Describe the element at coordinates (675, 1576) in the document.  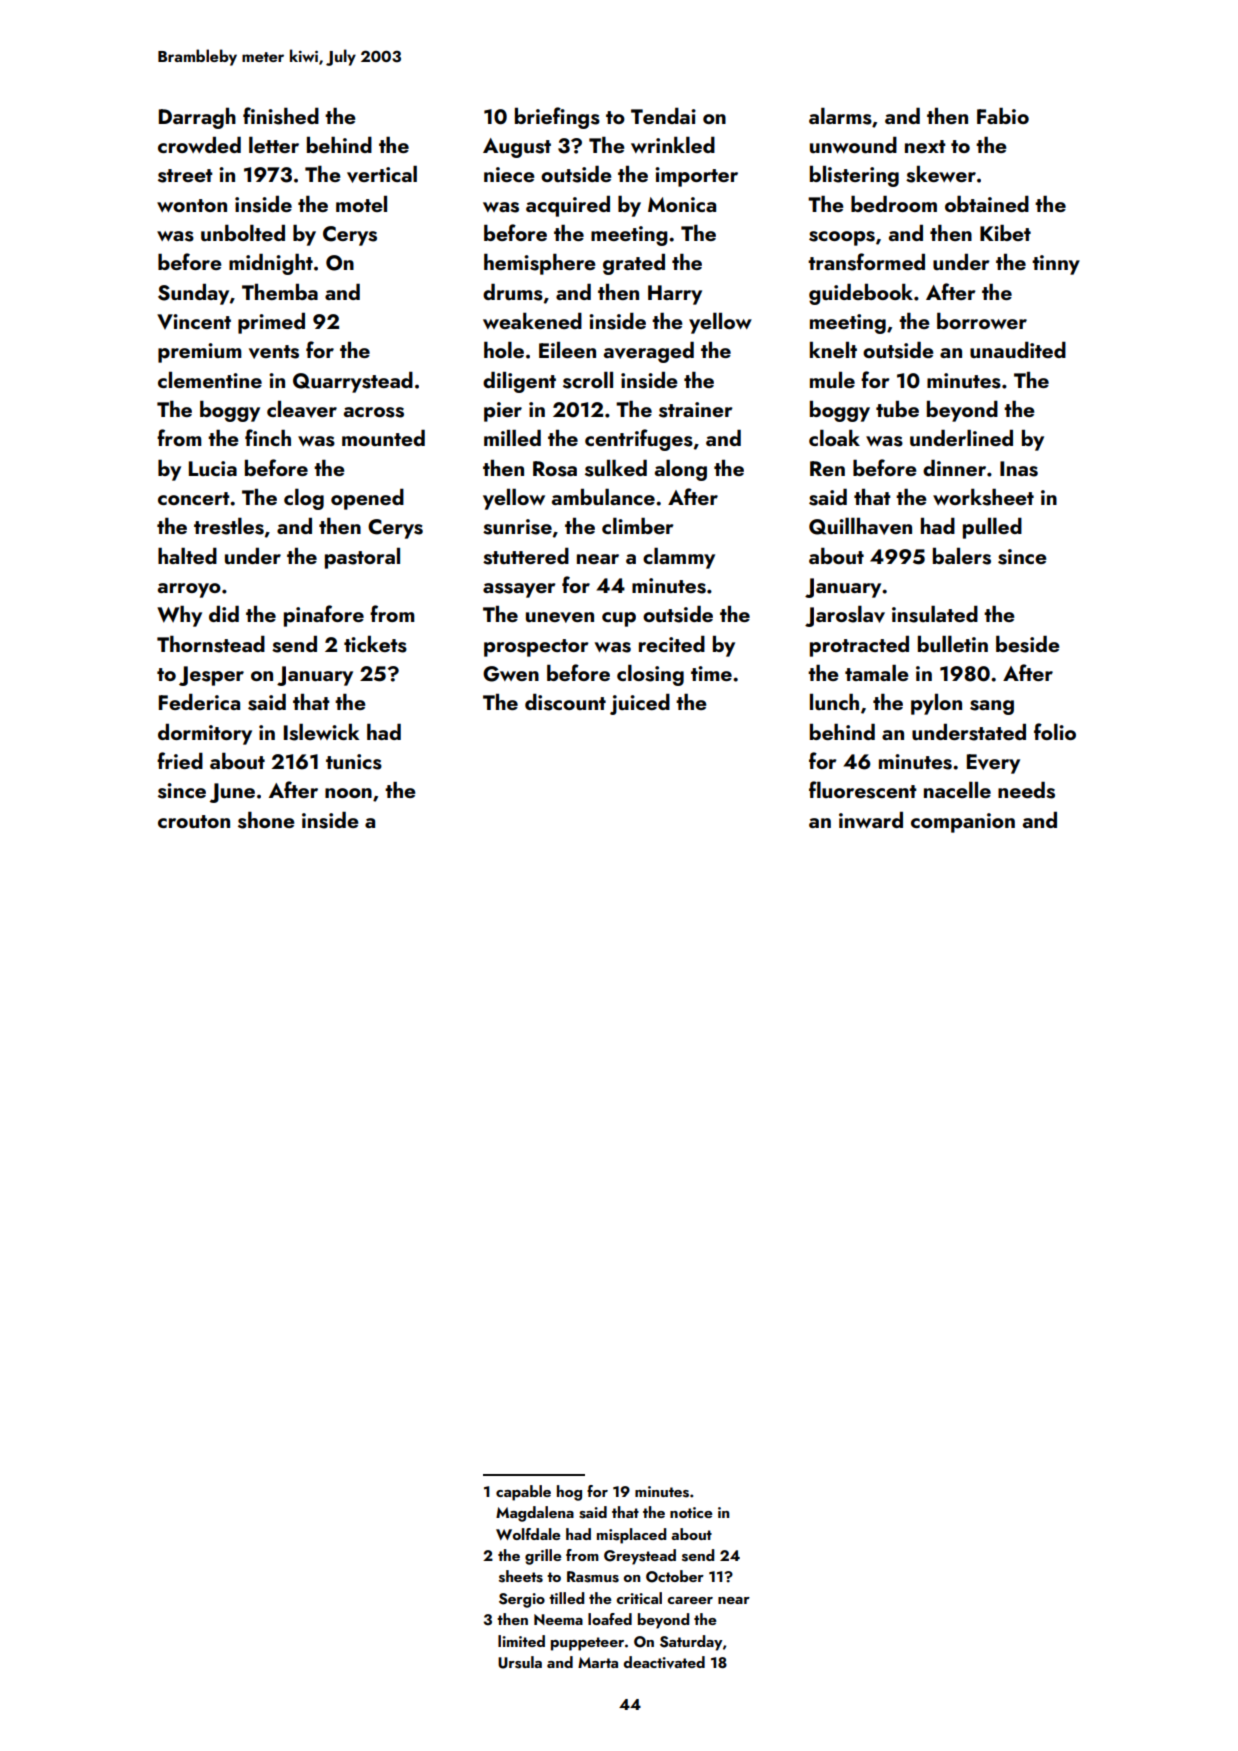
I see `October` at that location.
